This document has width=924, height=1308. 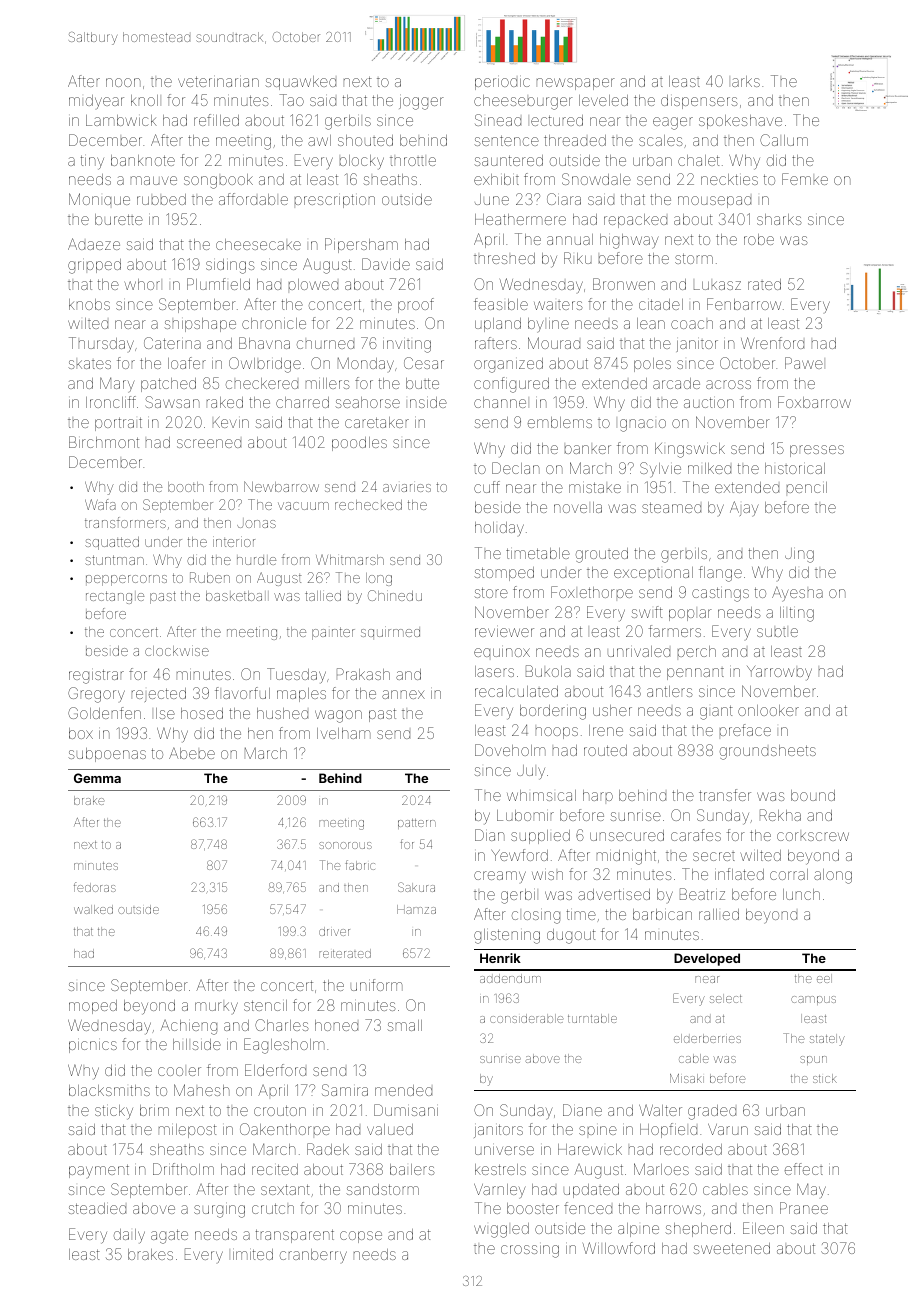 What do you see at coordinates (731, 1248) in the document?
I see `sweetened` at bounding box center [731, 1248].
